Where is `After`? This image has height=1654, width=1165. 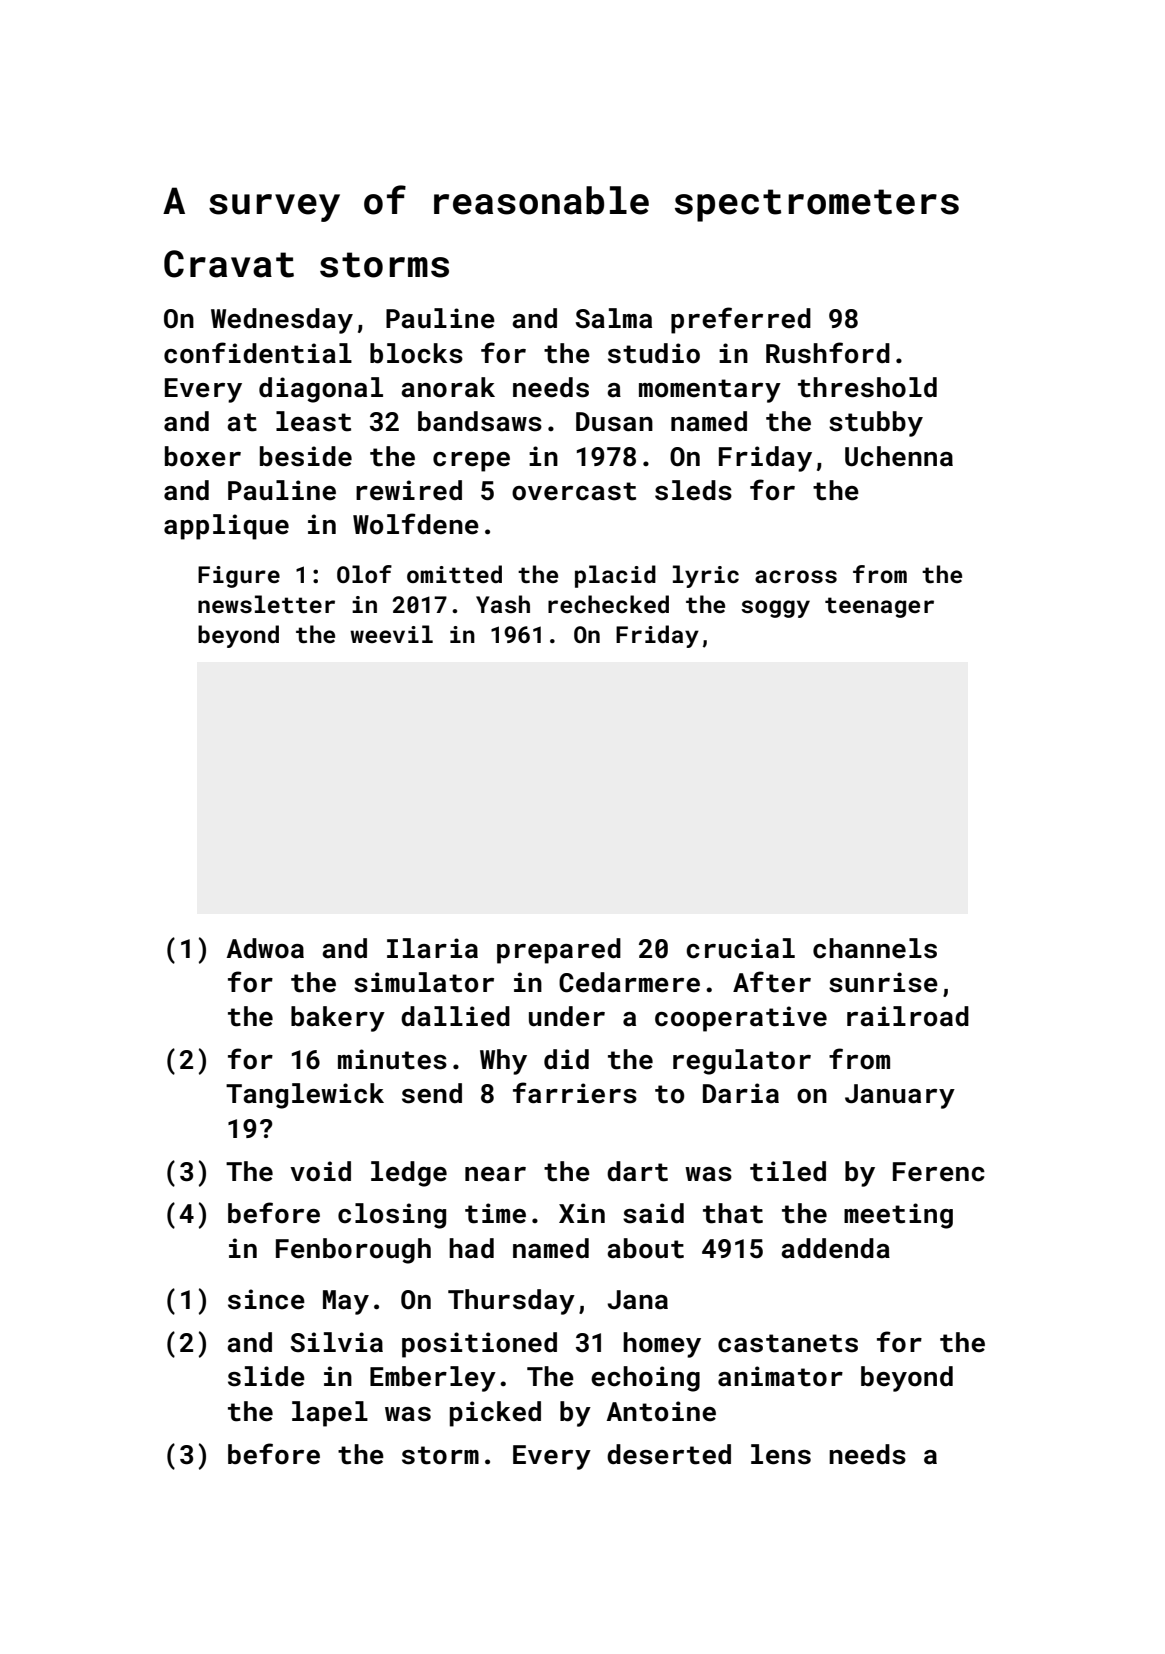 After is located at coordinates (772, 982).
